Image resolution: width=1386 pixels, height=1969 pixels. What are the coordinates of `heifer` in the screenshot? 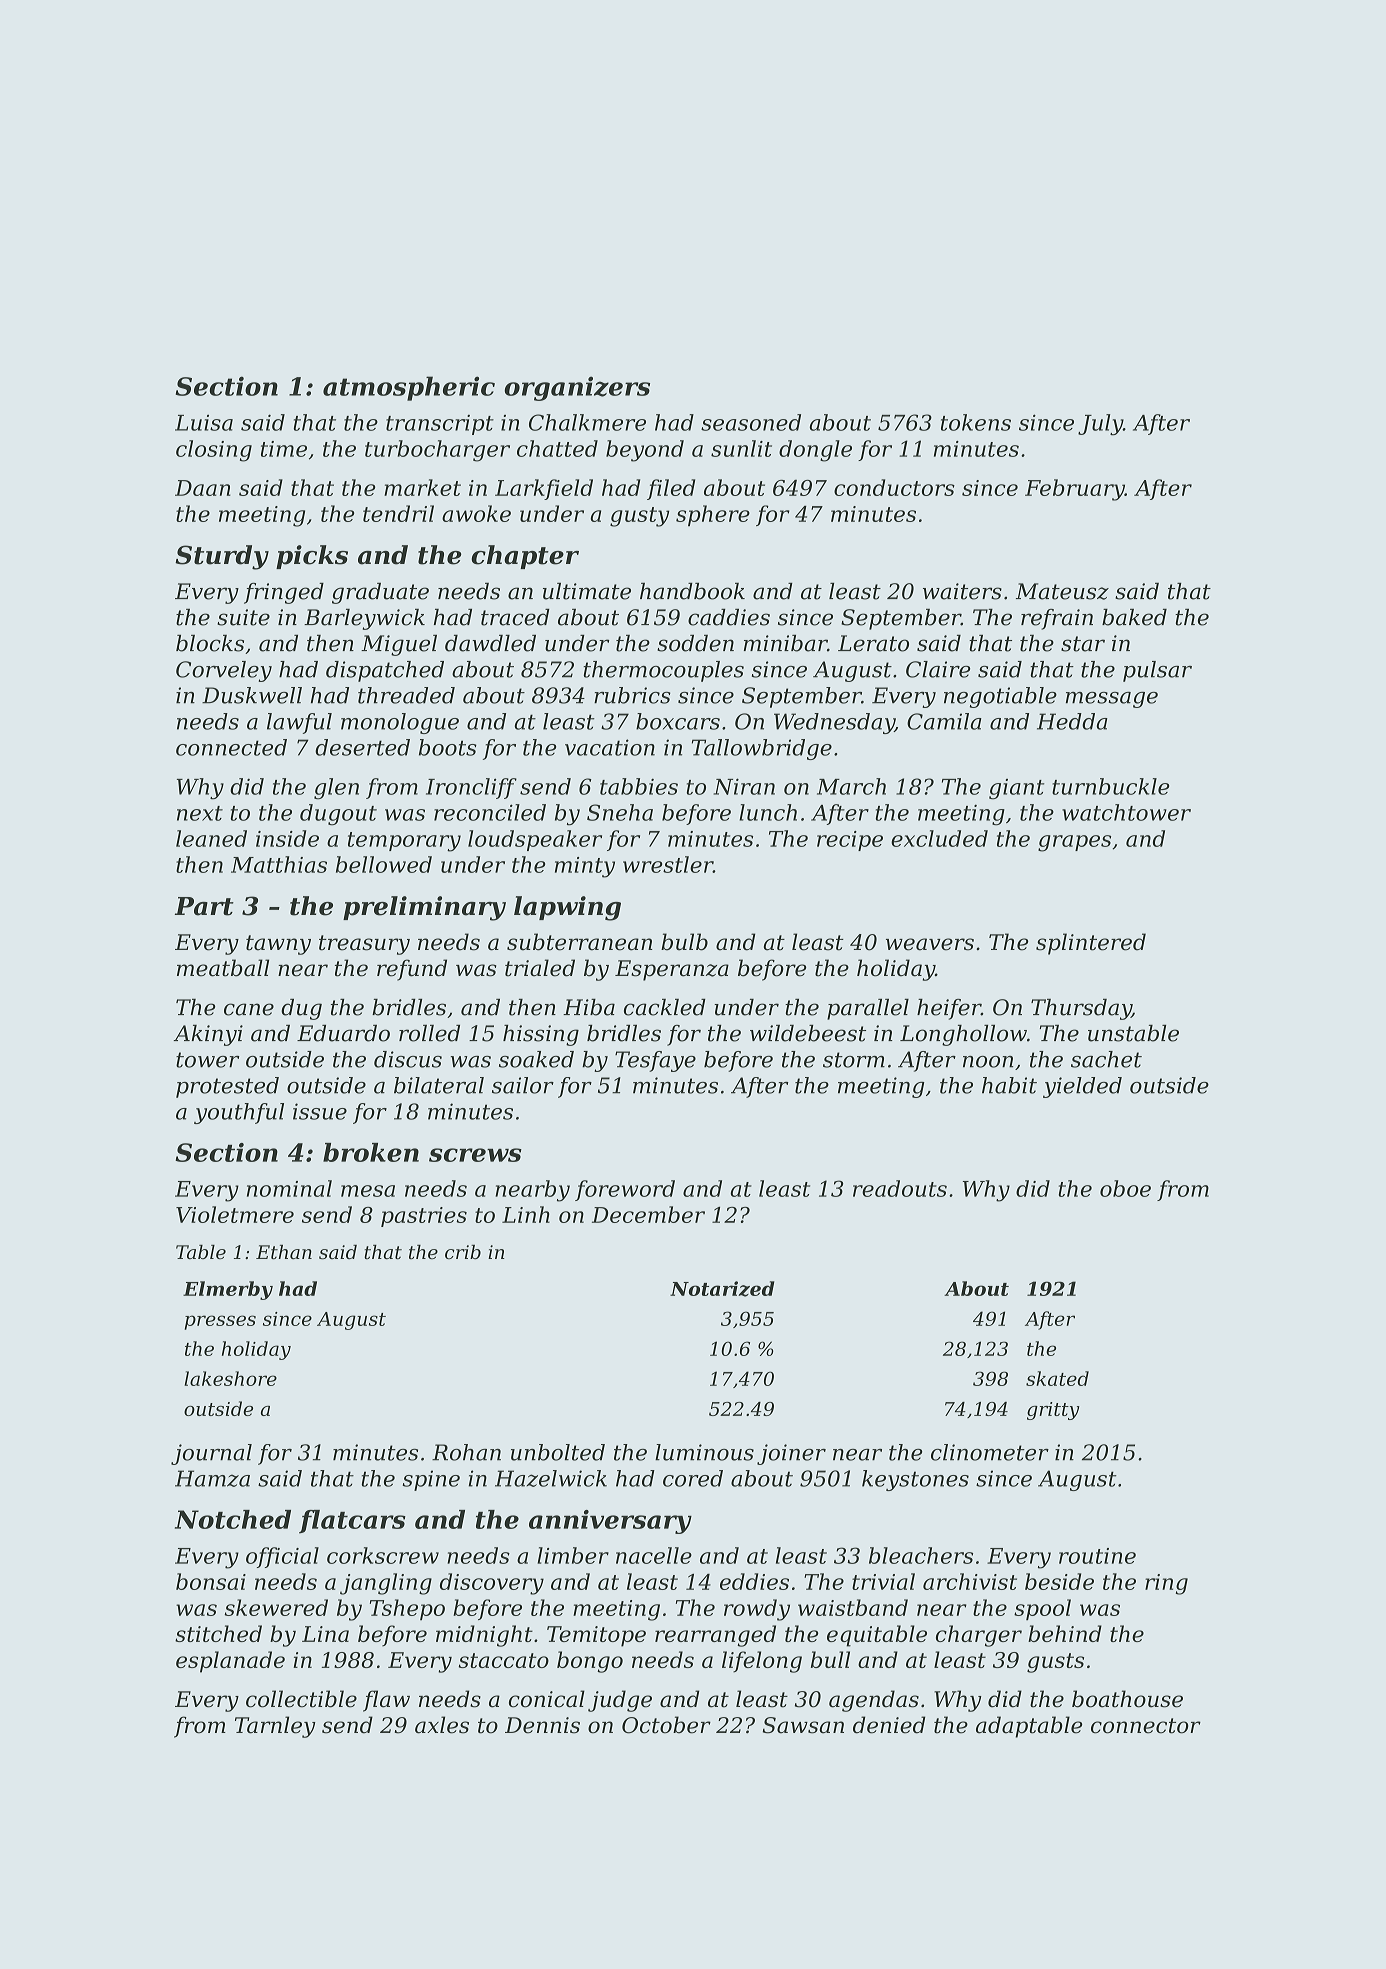 It's located at (949, 1009).
